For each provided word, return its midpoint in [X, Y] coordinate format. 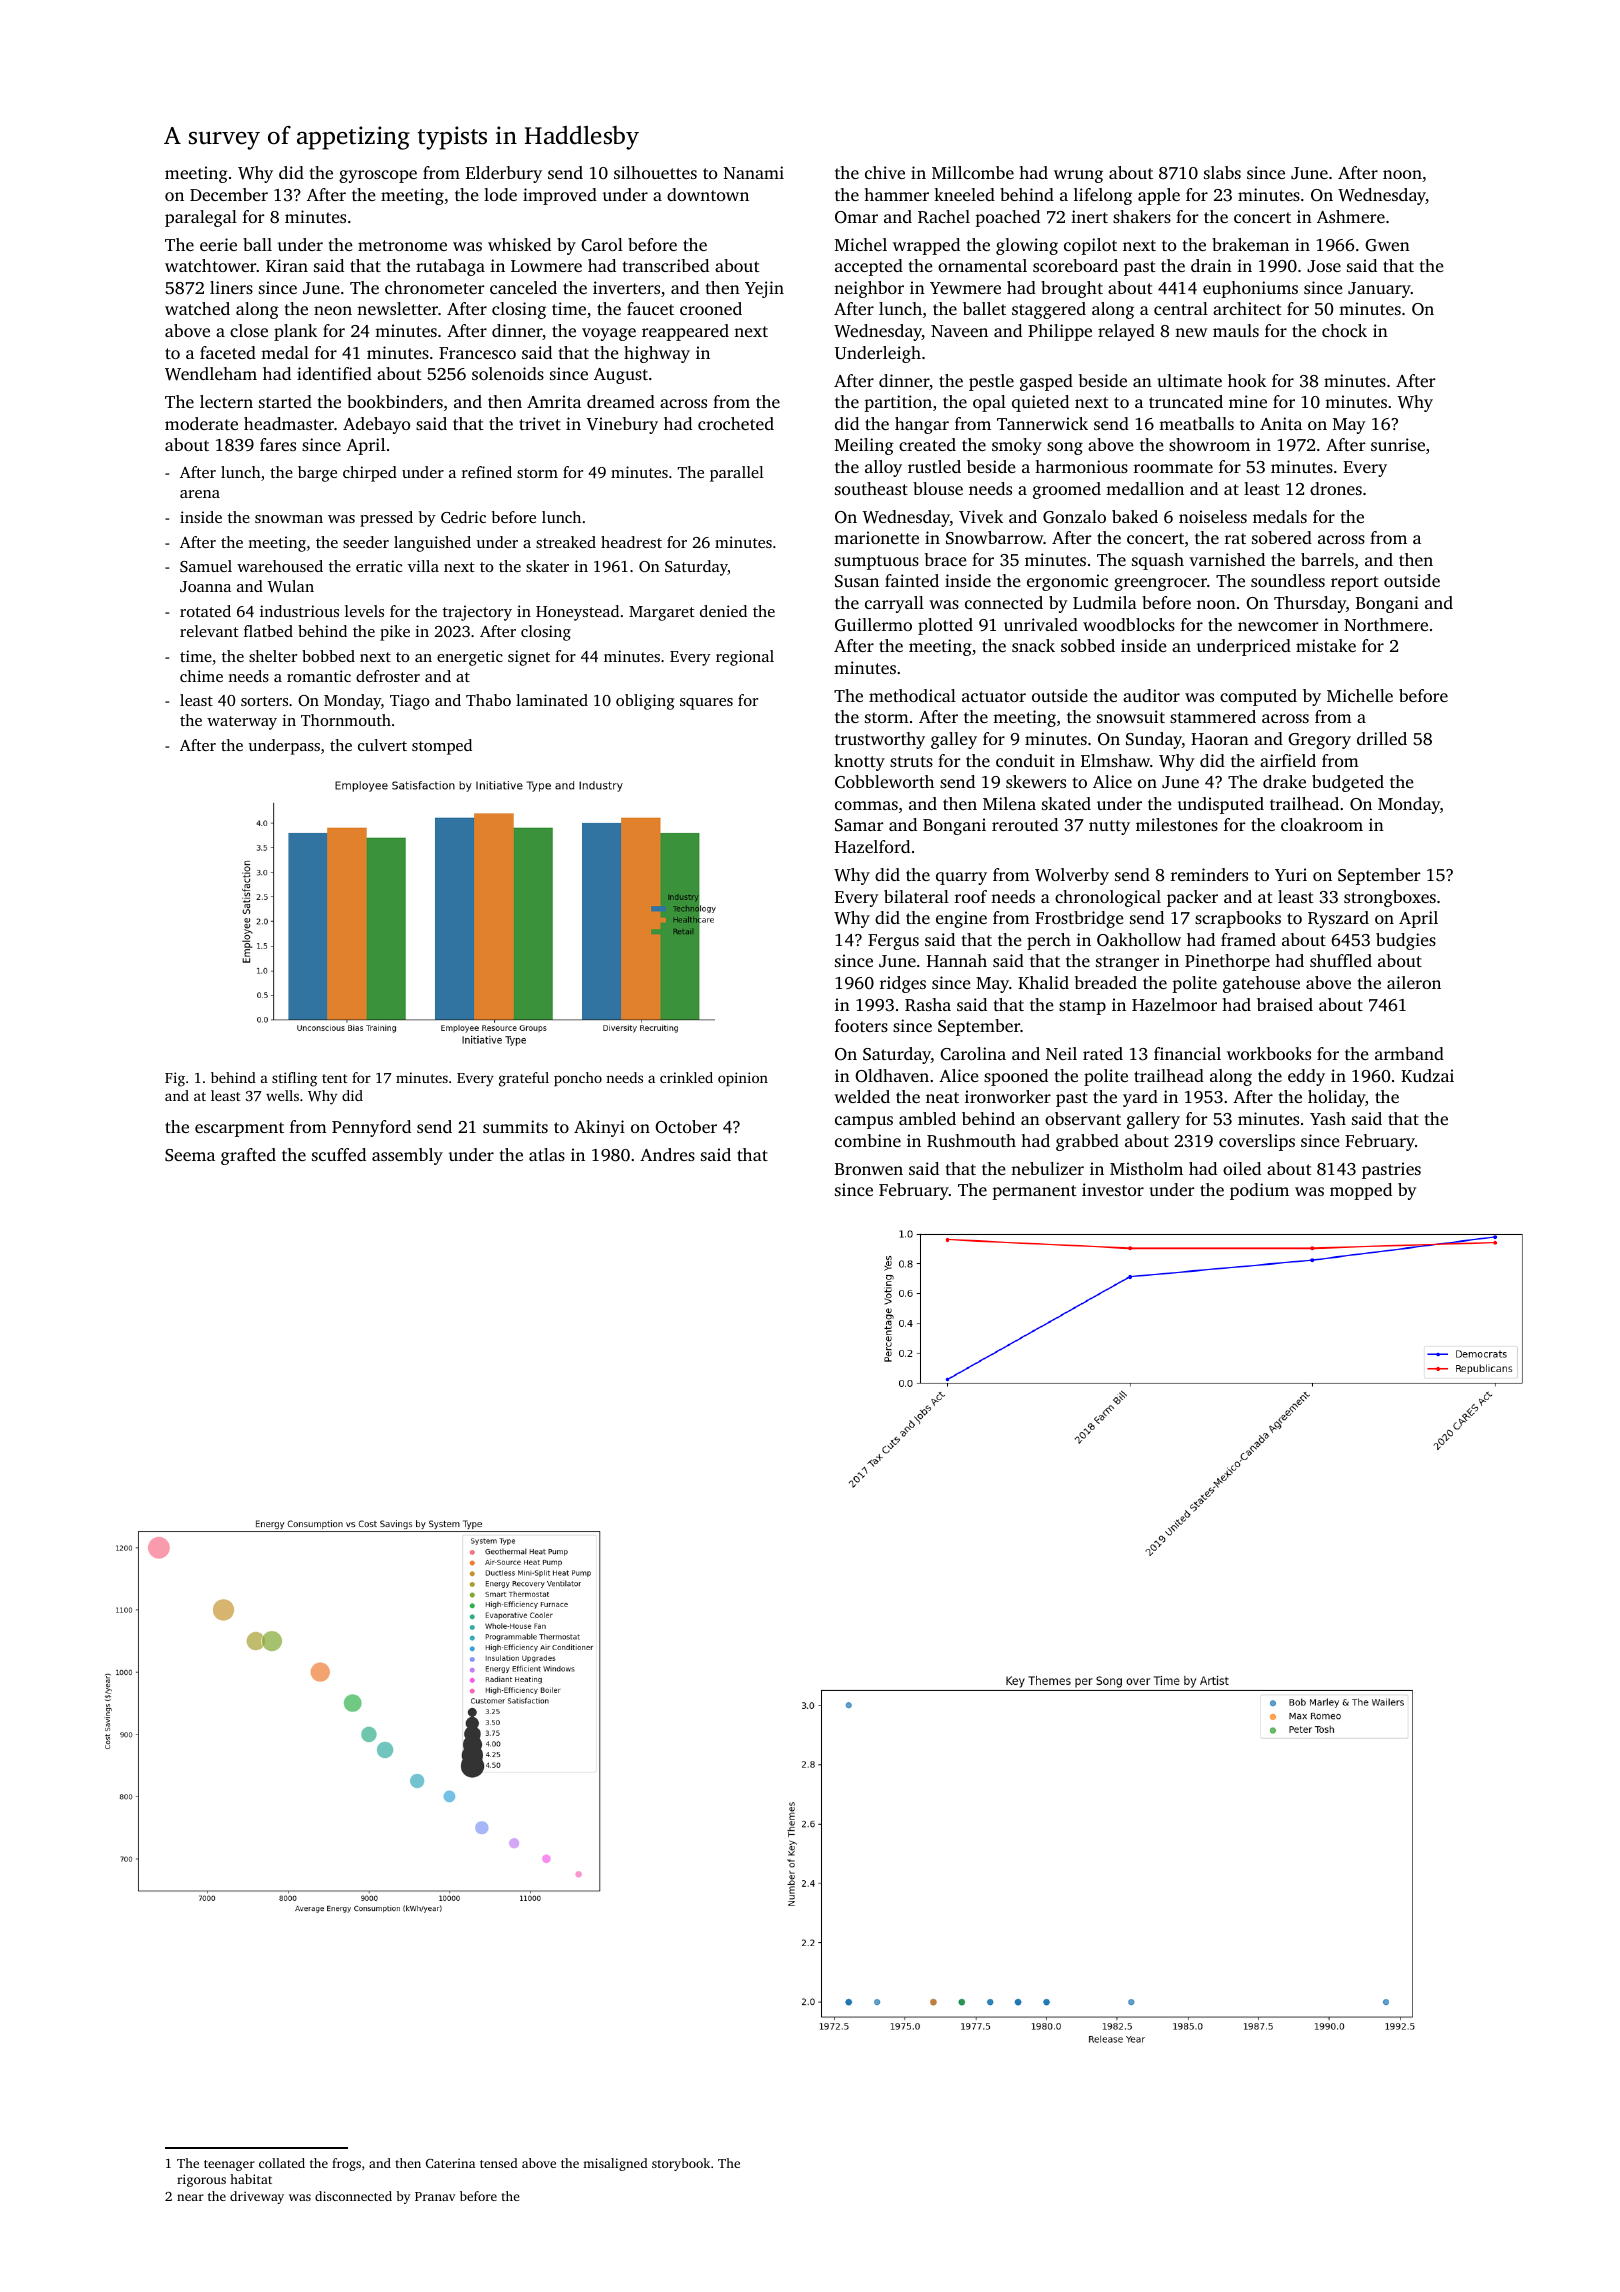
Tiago [410, 702]
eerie [218, 244]
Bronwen [869, 1169]
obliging [645, 702]
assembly [407, 1156]
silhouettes [655, 172]
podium [1259, 1191]
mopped [1361, 1191]
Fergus [893, 942]
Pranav [435, 2196]
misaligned [615, 2164]
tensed [499, 2163]
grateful [524, 1079]
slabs [1222, 172]
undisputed [1221, 805]
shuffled [1341, 960]
